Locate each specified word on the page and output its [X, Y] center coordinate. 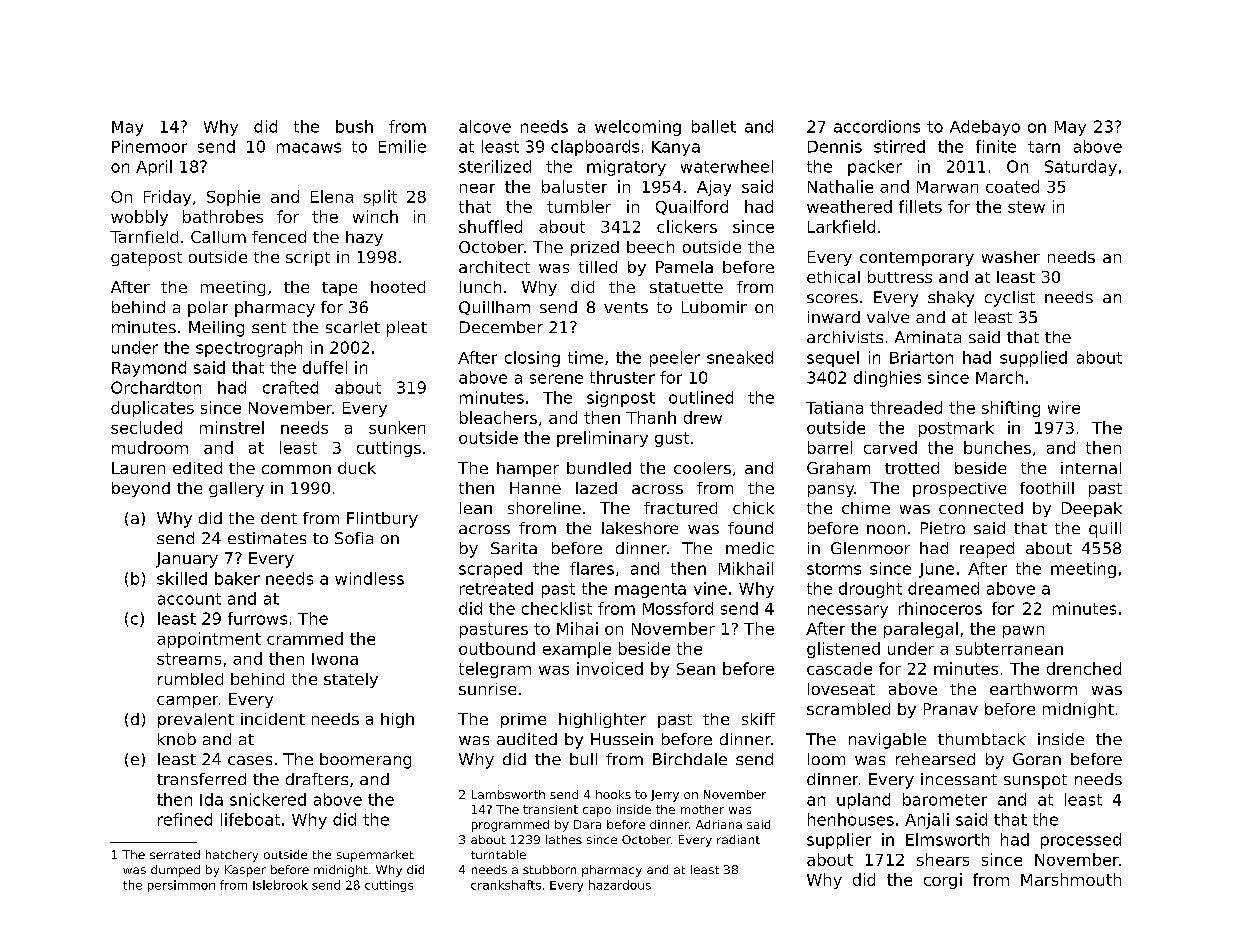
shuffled [490, 226]
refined [185, 819]
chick [753, 508]
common [296, 469]
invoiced [610, 668]
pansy [831, 491]
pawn [1023, 632]
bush [354, 126]
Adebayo [985, 128]
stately [351, 680]
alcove [485, 126]
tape [339, 289]
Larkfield [841, 226]
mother [702, 809]
